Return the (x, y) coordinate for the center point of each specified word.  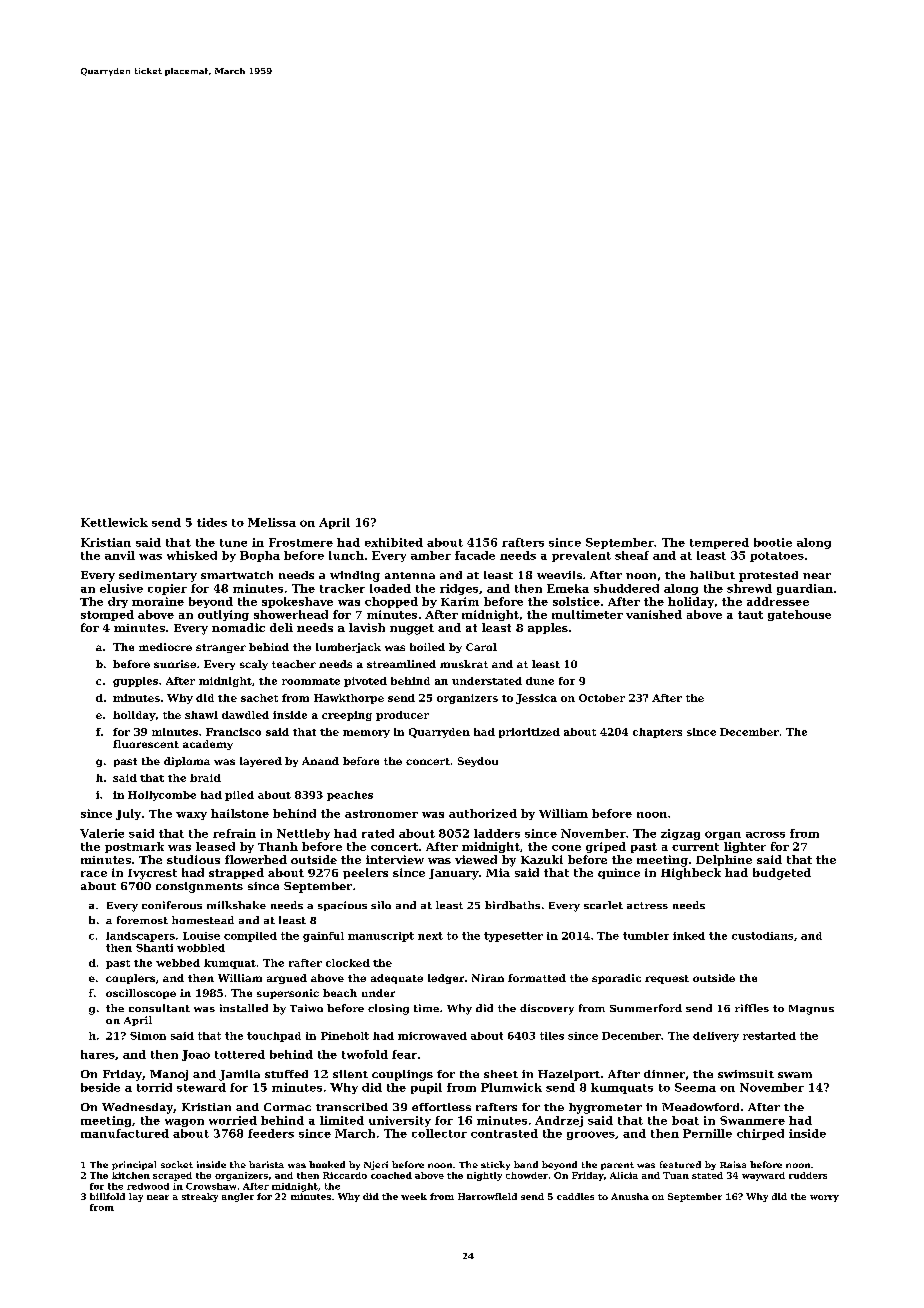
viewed (476, 859)
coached (391, 1175)
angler (238, 1197)
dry (118, 602)
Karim (460, 601)
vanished (654, 614)
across (765, 835)
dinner (664, 1074)
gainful (323, 937)
